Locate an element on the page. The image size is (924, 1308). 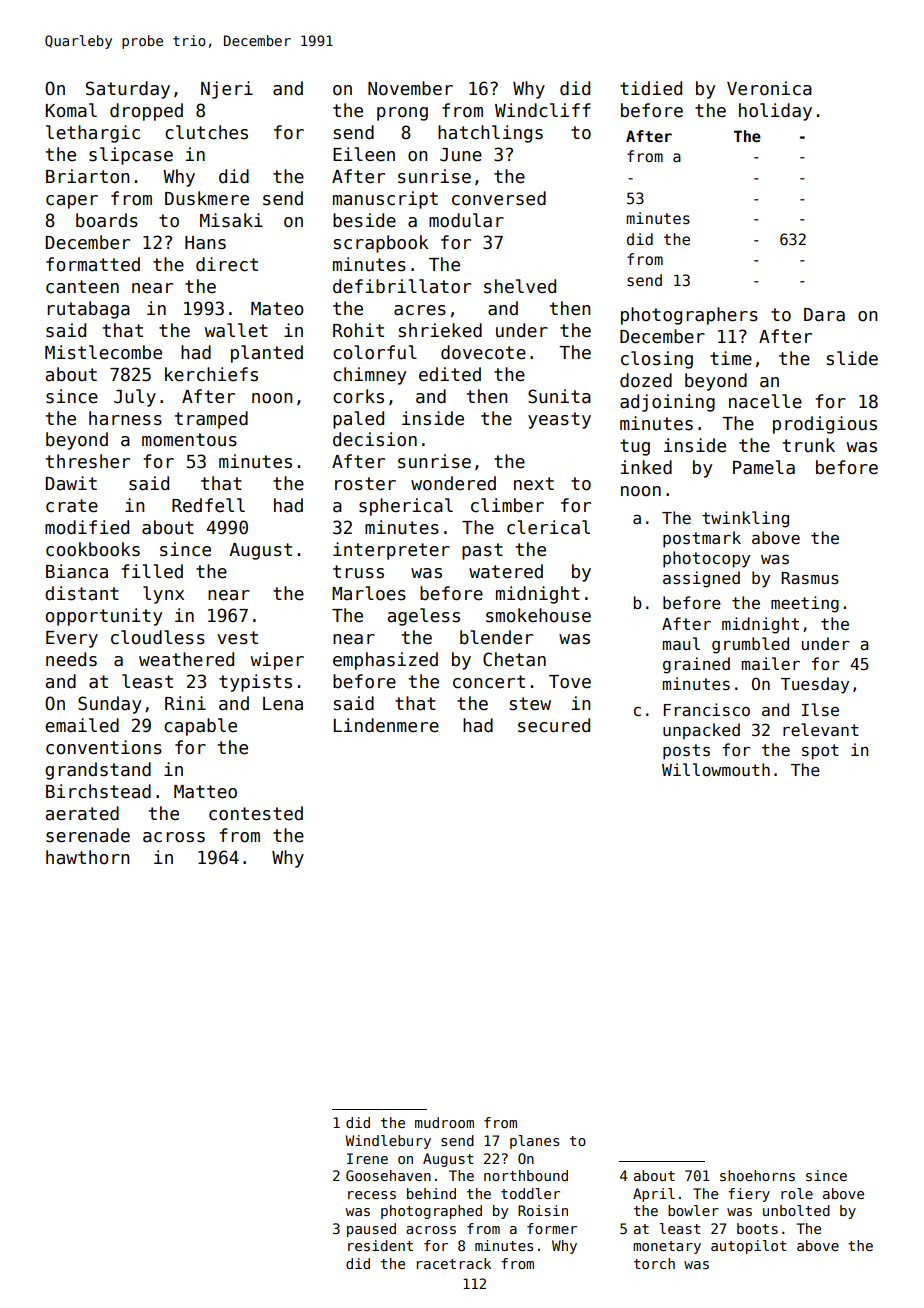
Francisco is located at coordinates (707, 709).
